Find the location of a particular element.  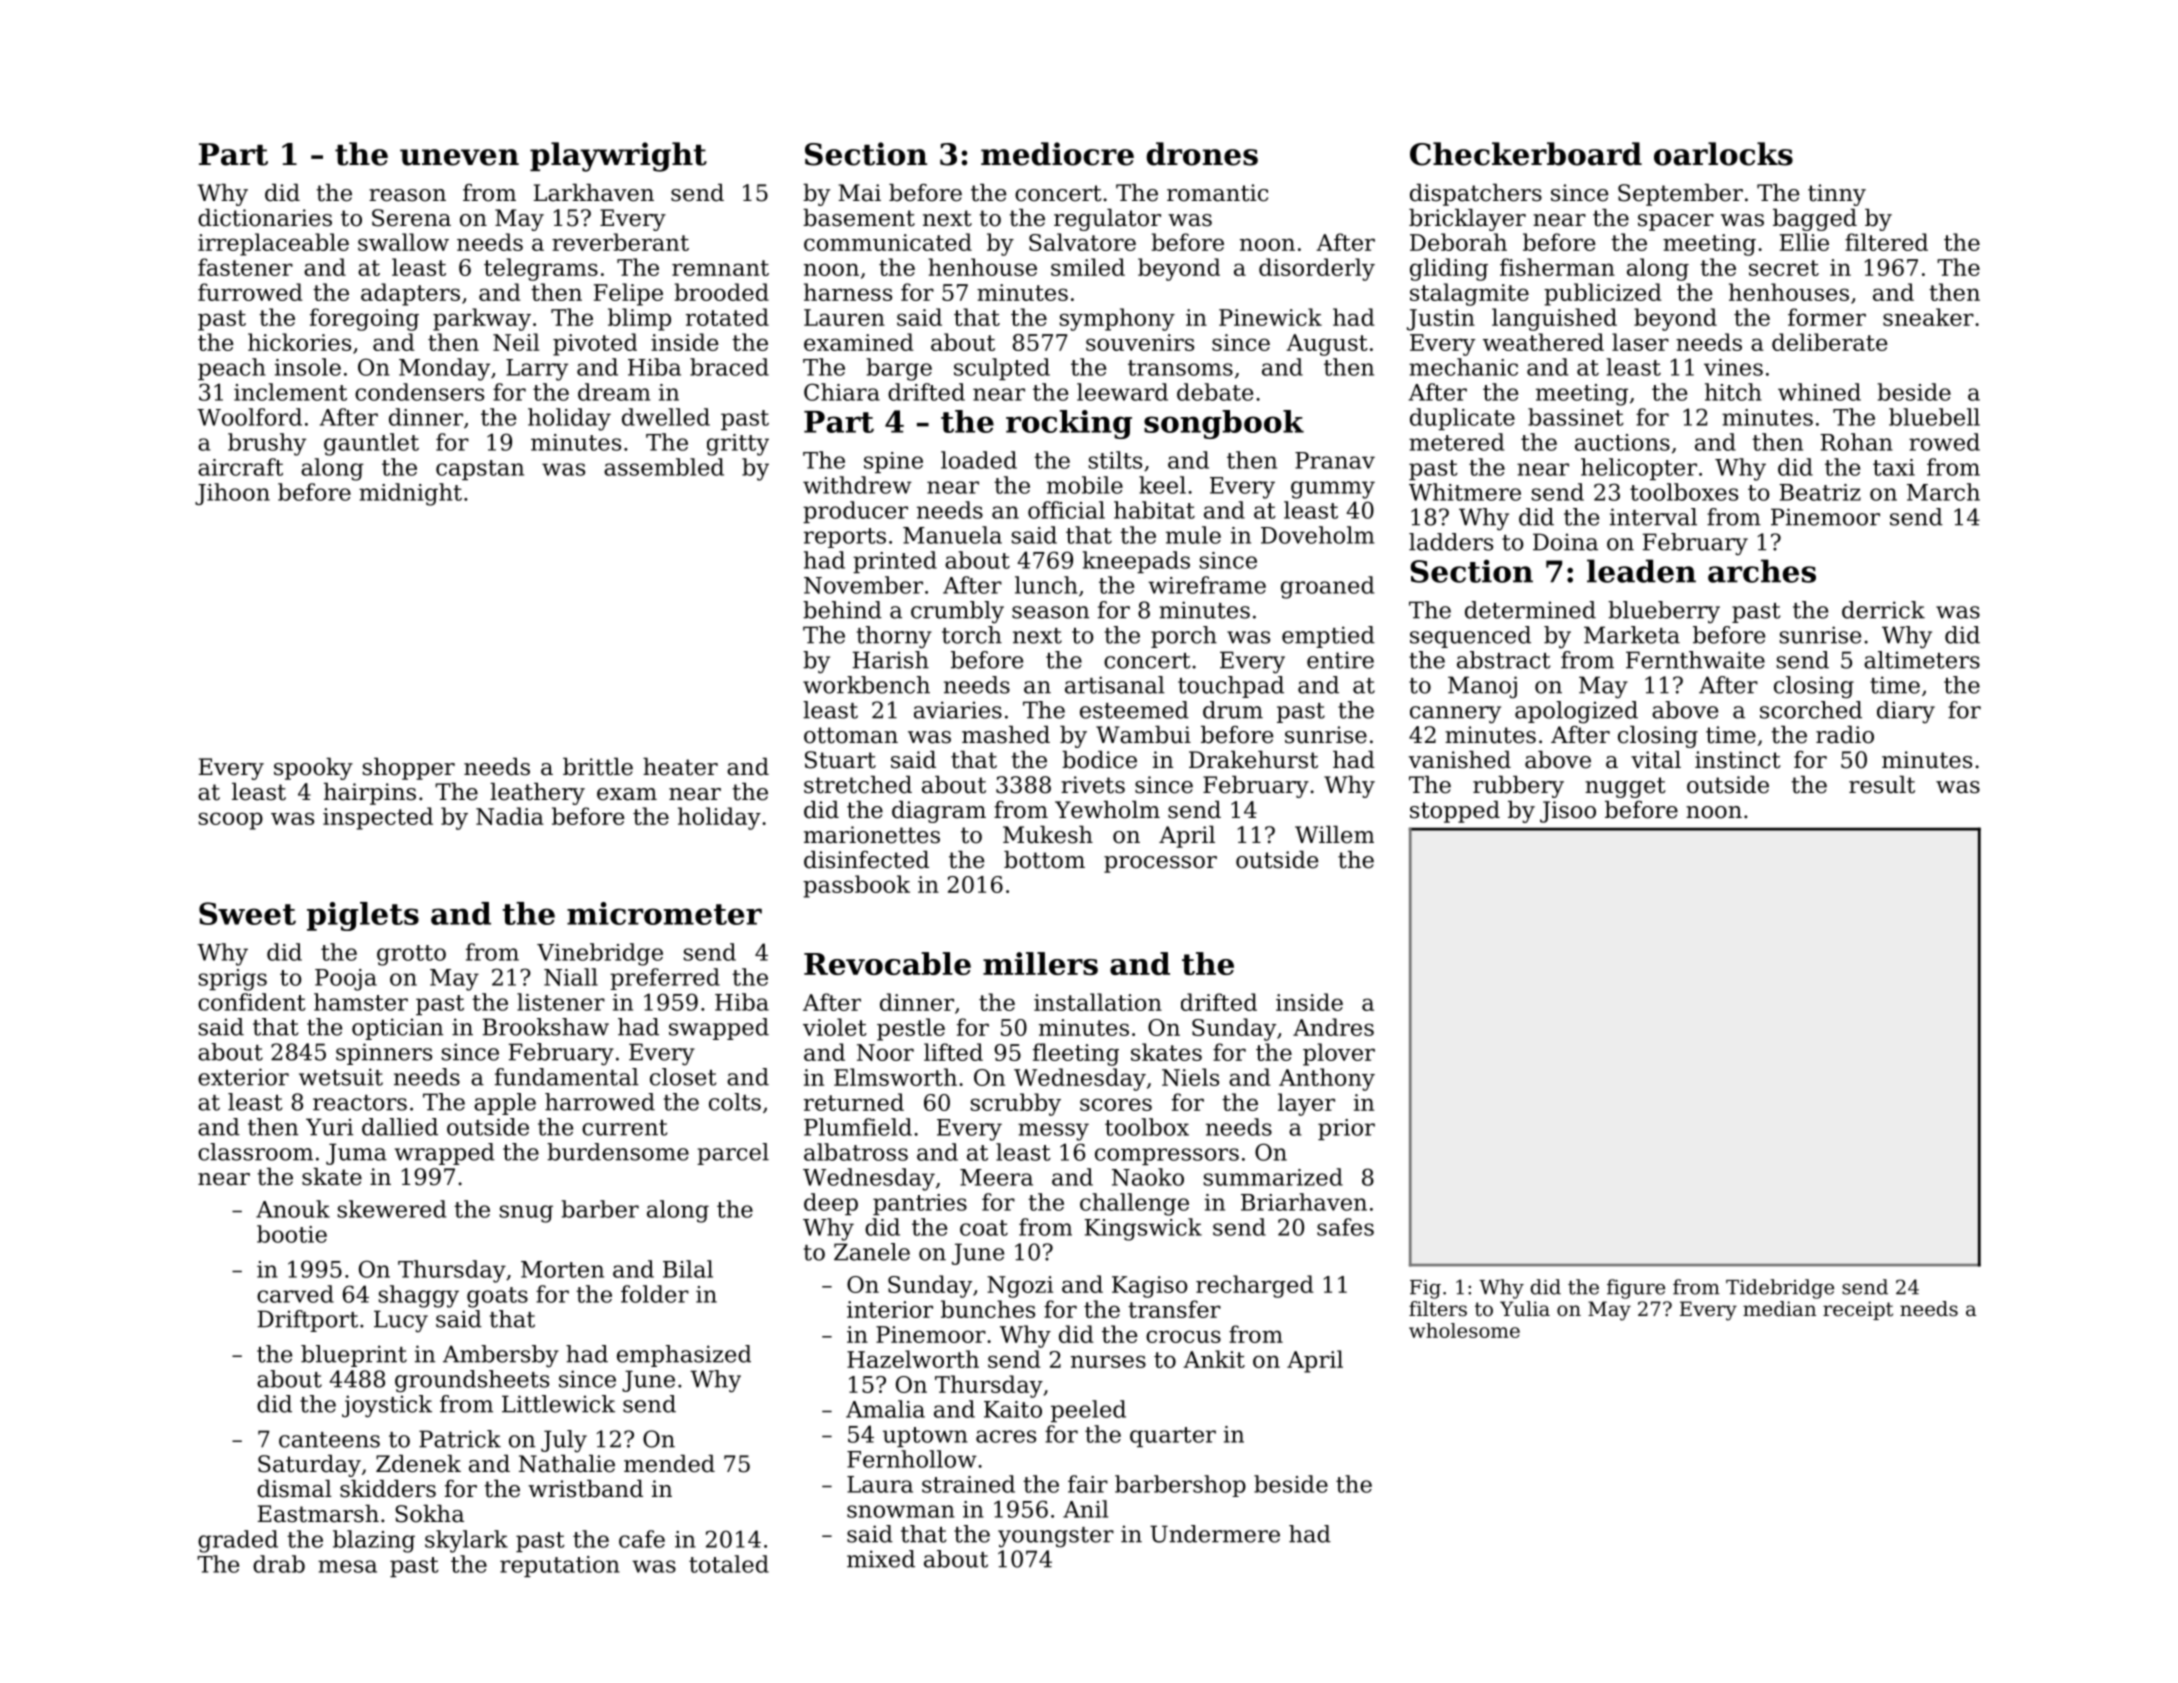

arches is located at coordinates (1762, 571).
